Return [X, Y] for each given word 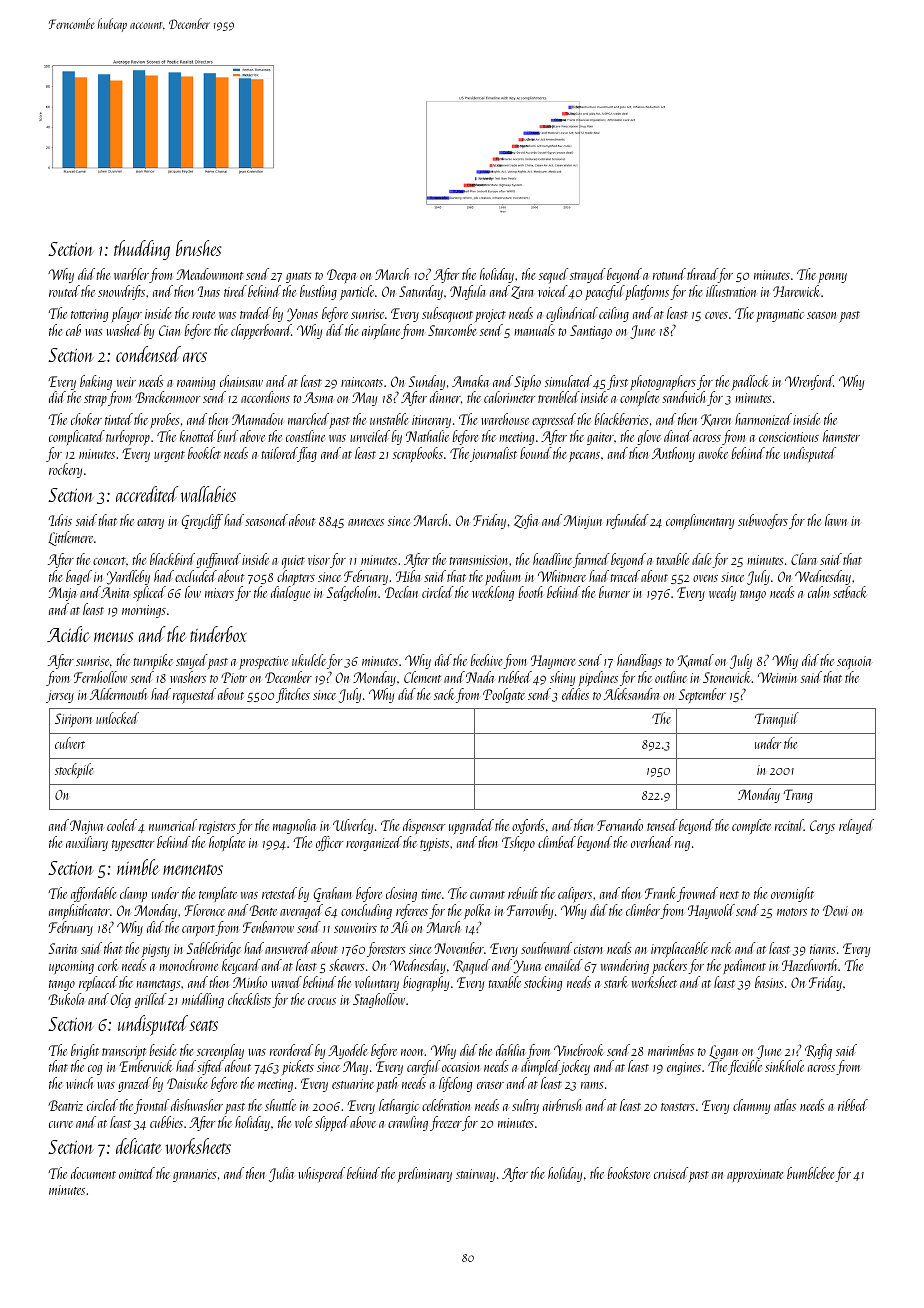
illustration [731, 291]
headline [552, 559]
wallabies [208, 494]
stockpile [74, 770]
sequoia [854, 663]
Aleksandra [631, 694]
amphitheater [79, 911]
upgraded [471, 826]
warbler [131, 274]
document [93, 1173]
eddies [575, 694]
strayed [588, 275]
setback [850, 592]
